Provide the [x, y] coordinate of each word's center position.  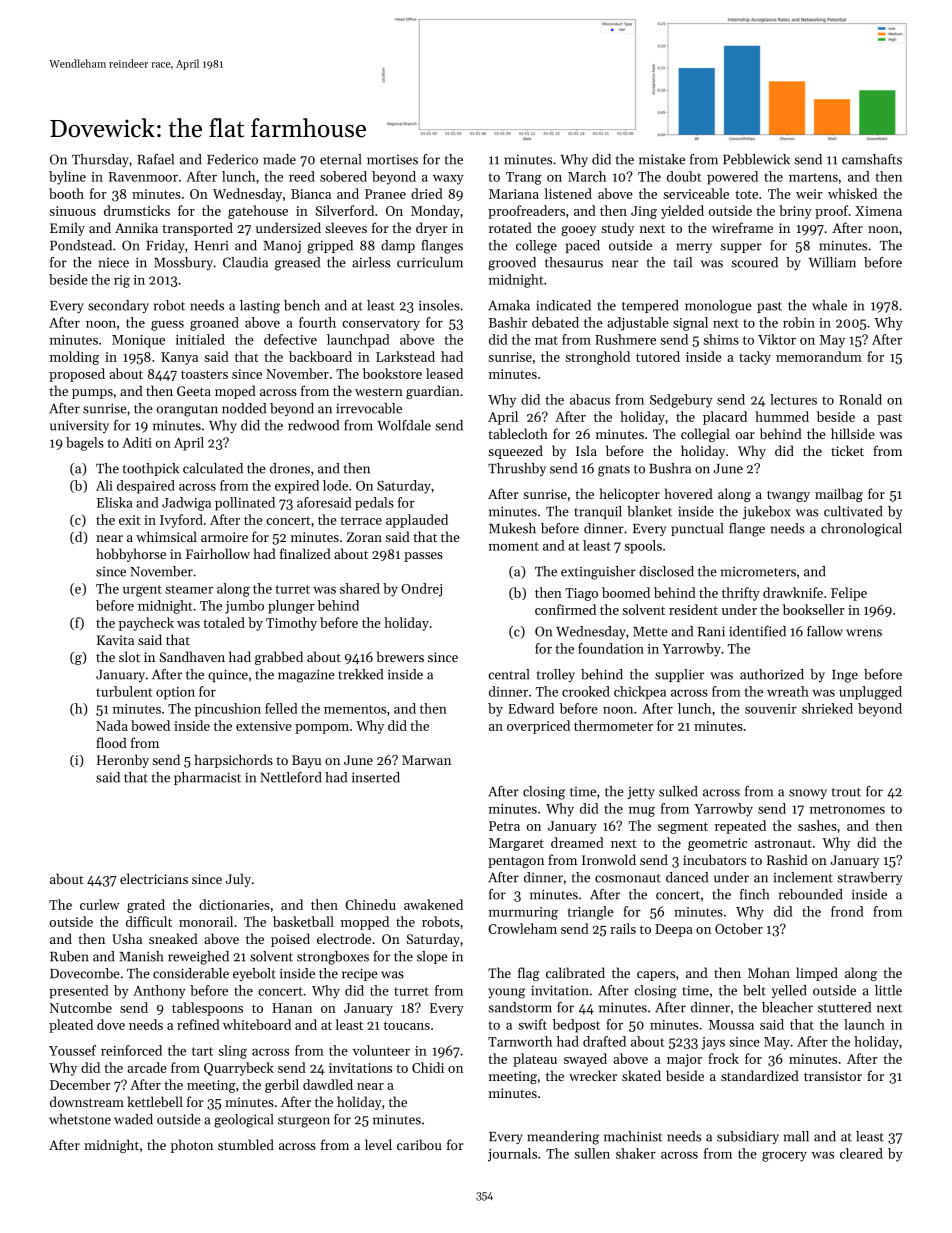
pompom [322, 729]
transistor [833, 1076]
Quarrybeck [239, 1069]
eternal [340, 159]
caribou [419, 1144]
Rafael [156, 159]
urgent [142, 591]
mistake [662, 159]
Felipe [849, 594]
